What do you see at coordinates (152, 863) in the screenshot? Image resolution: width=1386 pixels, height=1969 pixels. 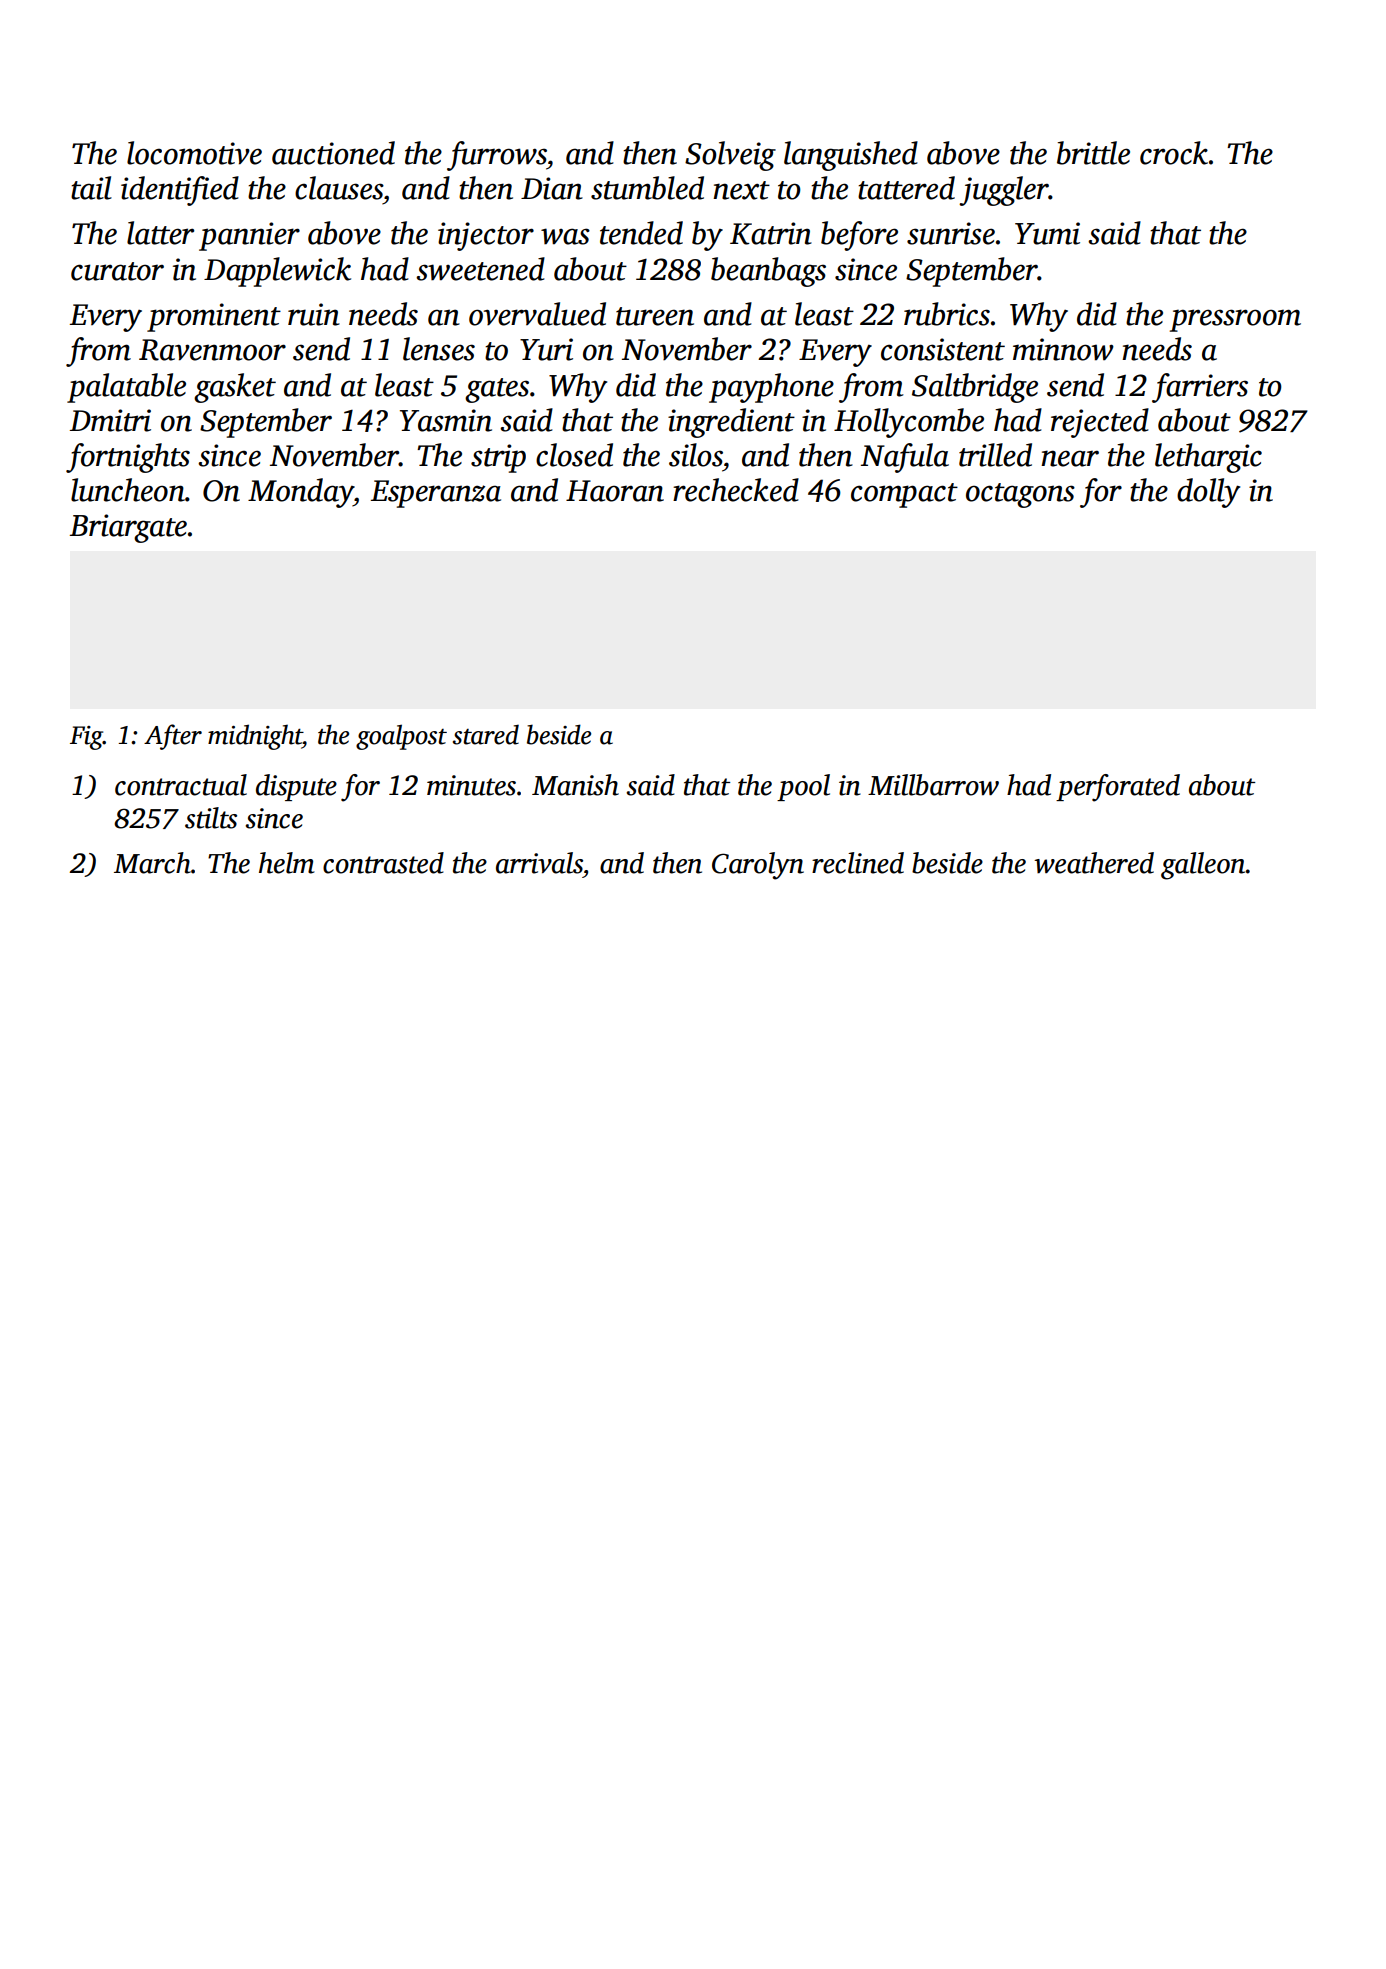 I see `March` at bounding box center [152, 863].
